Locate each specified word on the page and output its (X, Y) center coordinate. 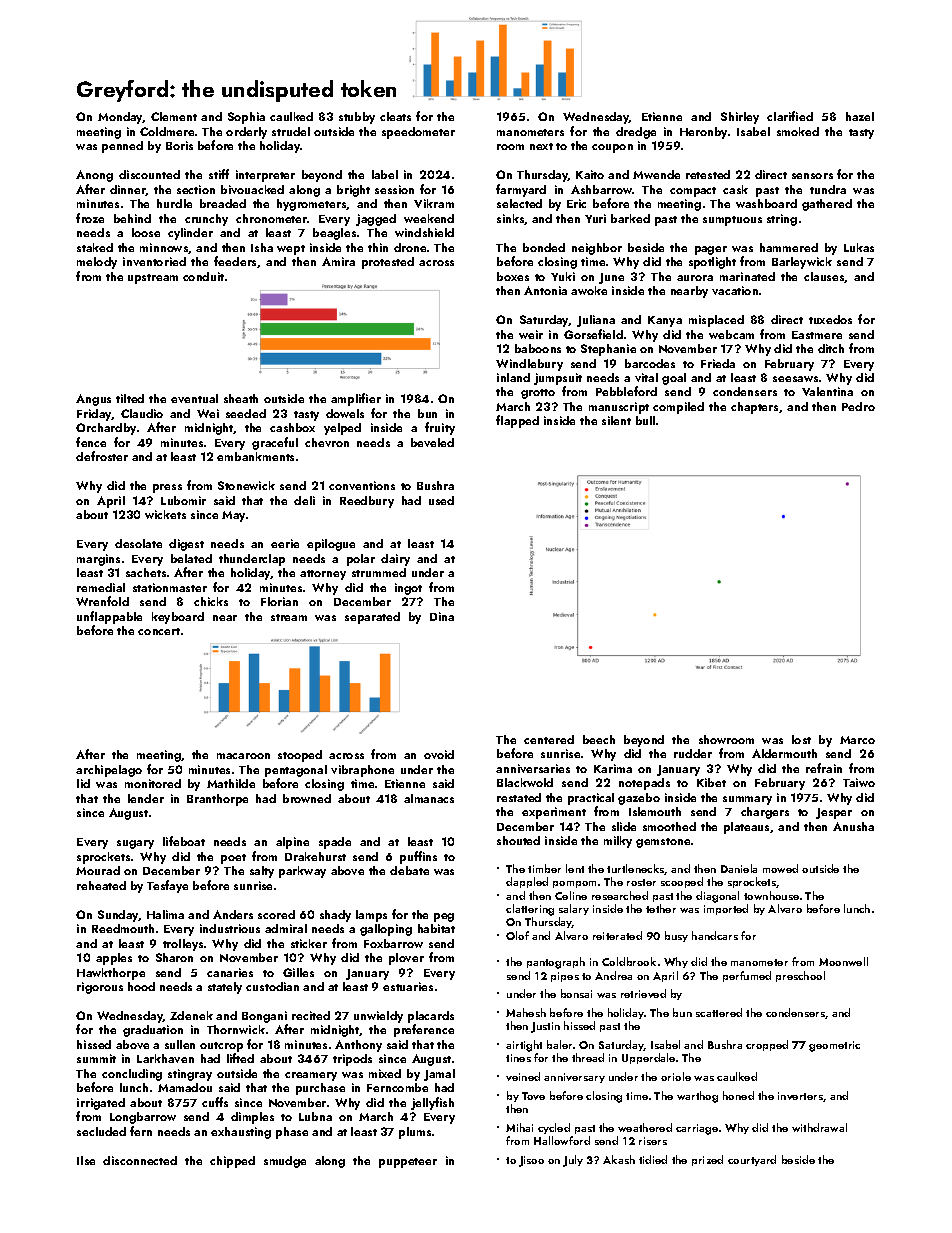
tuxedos (830, 319)
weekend (429, 218)
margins (98, 560)
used (441, 500)
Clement (174, 116)
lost (801, 739)
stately (225, 988)
